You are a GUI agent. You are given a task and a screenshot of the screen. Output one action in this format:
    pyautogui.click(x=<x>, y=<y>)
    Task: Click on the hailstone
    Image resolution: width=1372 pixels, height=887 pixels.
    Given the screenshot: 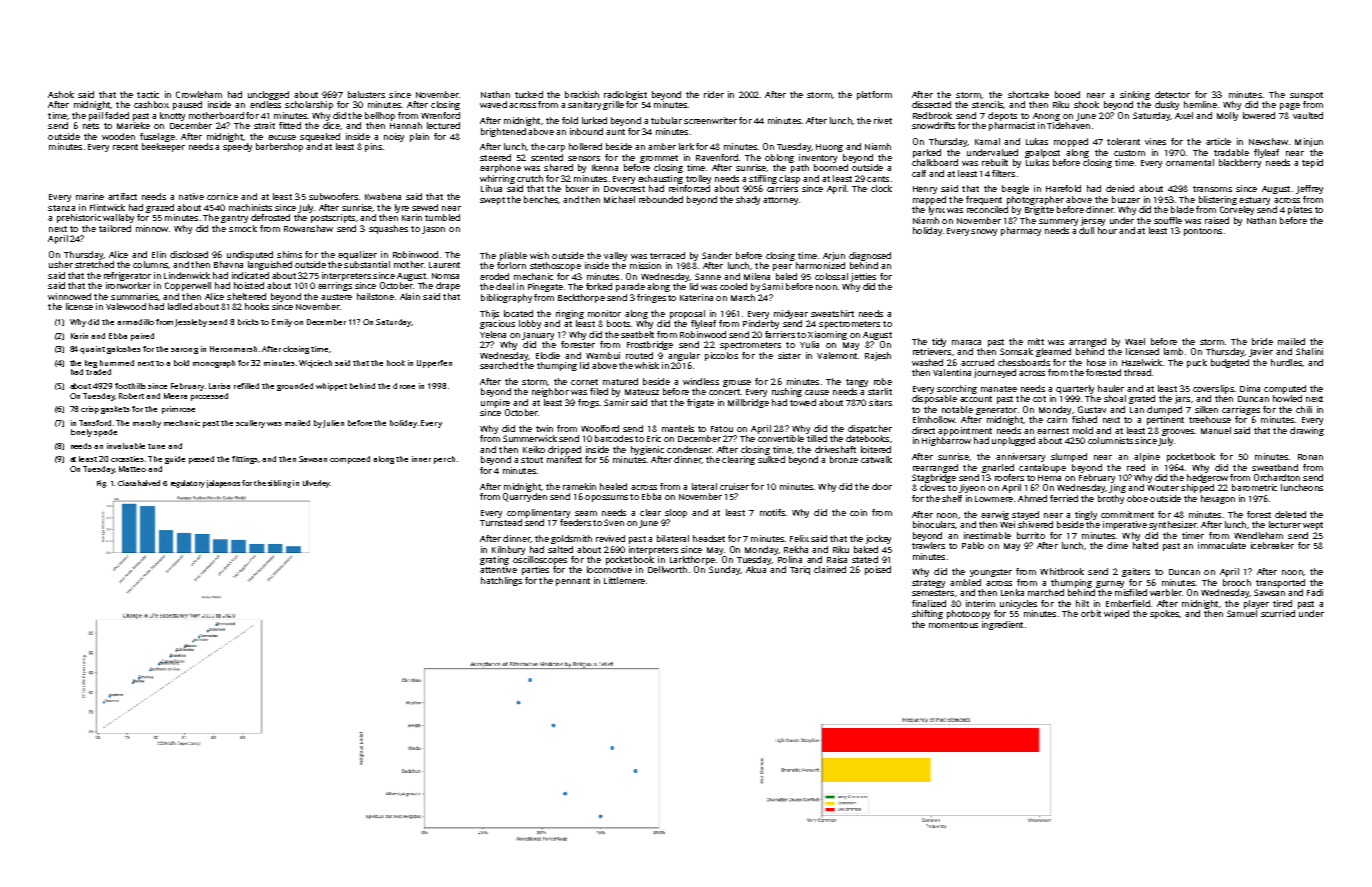 What is the action you would take?
    pyautogui.click(x=375, y=296)
